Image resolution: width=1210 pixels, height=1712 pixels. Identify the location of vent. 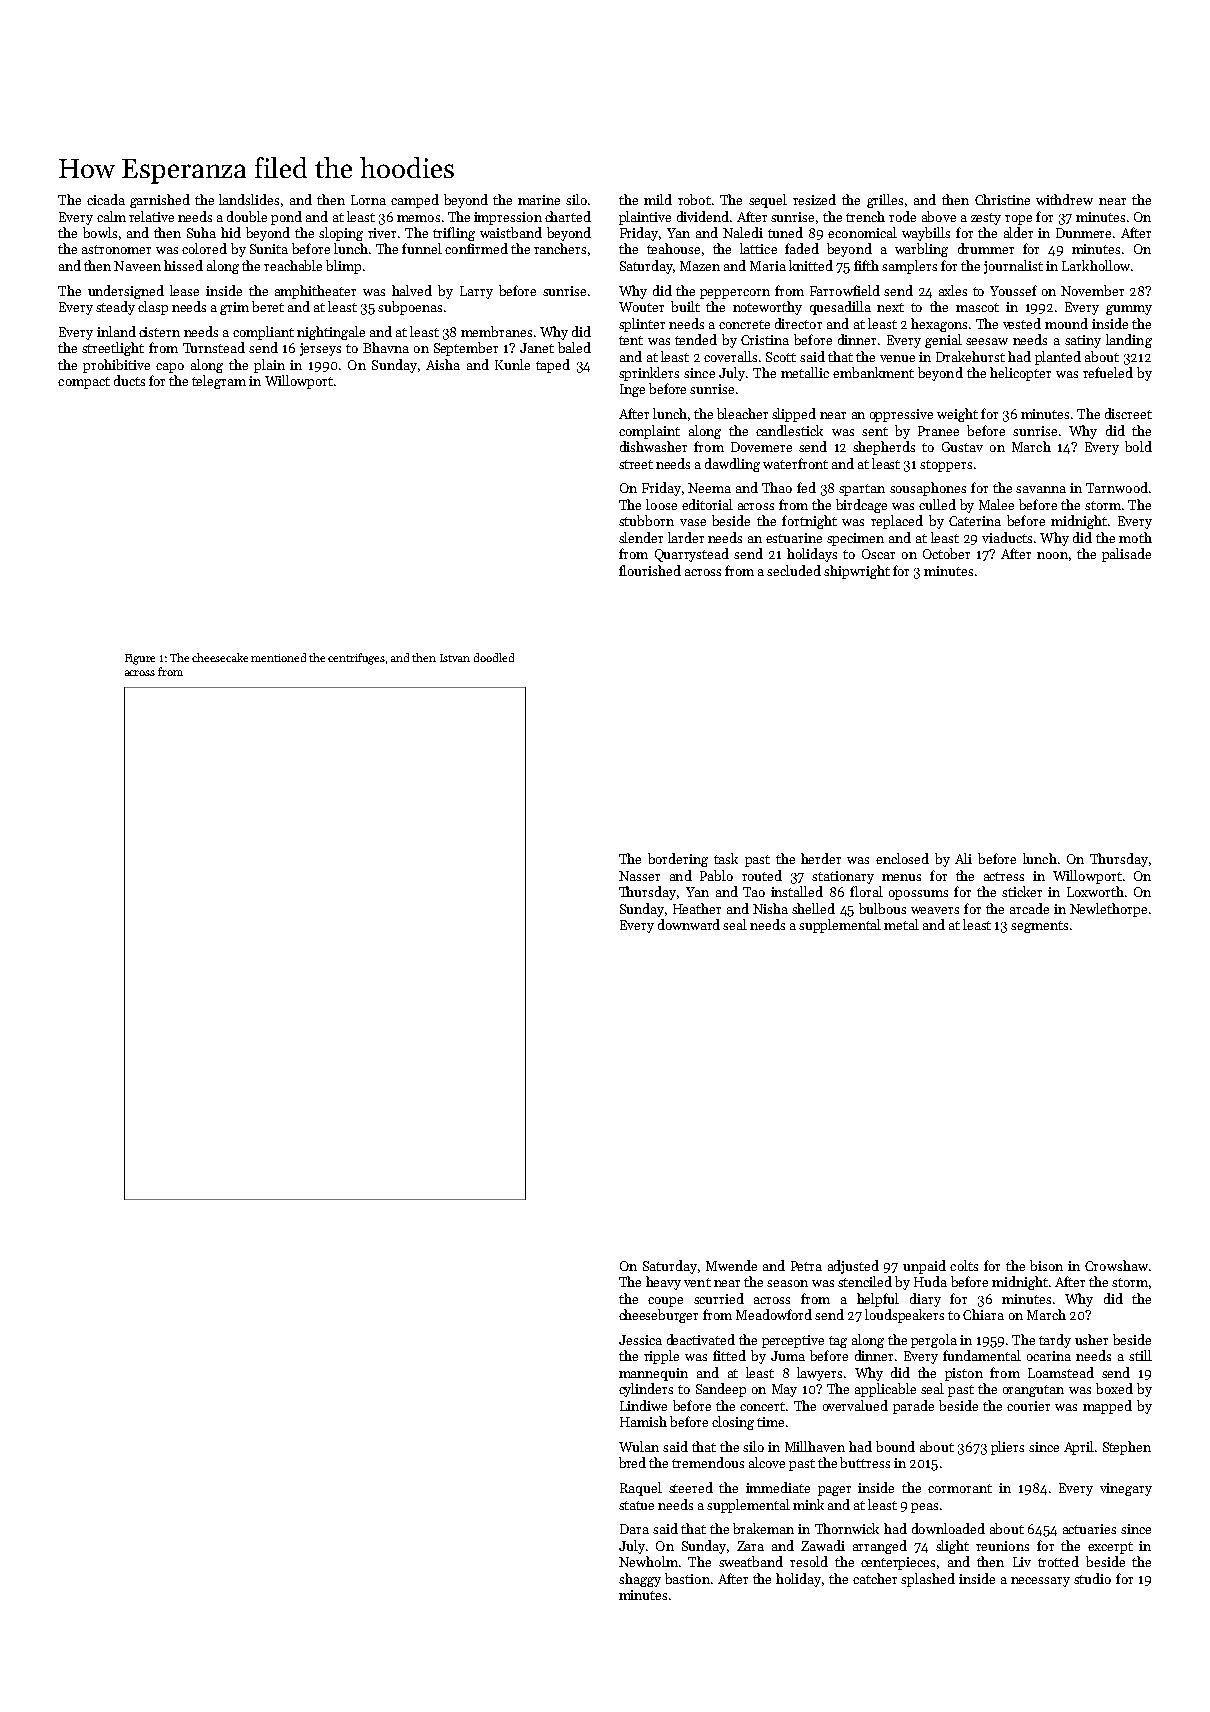
(697, 1282).
